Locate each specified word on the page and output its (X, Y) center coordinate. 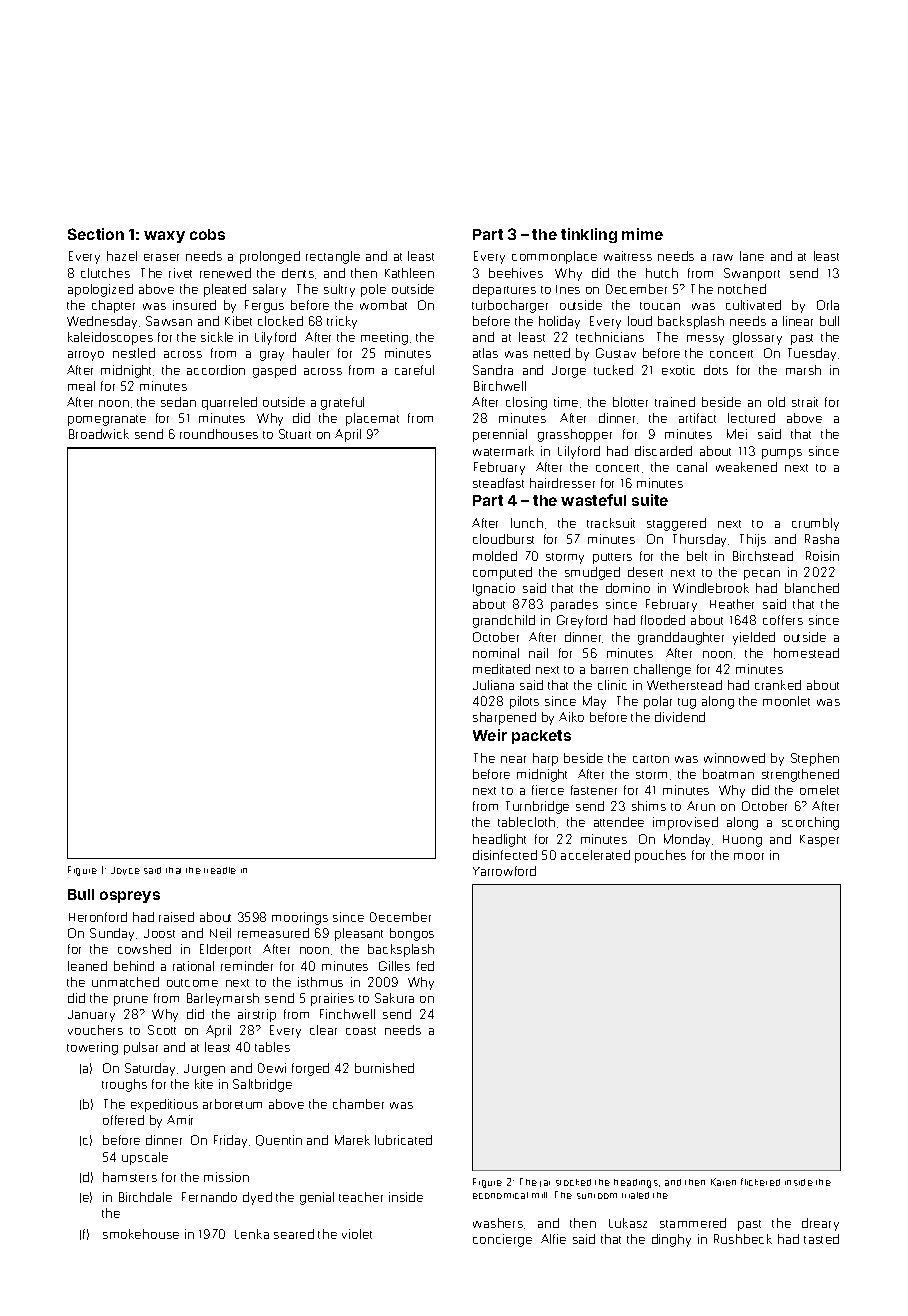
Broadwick (99, 434)
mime (642, 234)
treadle (220, 870)
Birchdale (145, 1197)
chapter (113, 306)
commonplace (554, 257)
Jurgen (204, 1070)
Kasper (819, 841)
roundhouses (219, 434)
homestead (806, 653)
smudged (592, 573)
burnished (384, 1068)
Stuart (295, 434)
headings (636, 1183)
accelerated (595, 855)
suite (650, 500)
